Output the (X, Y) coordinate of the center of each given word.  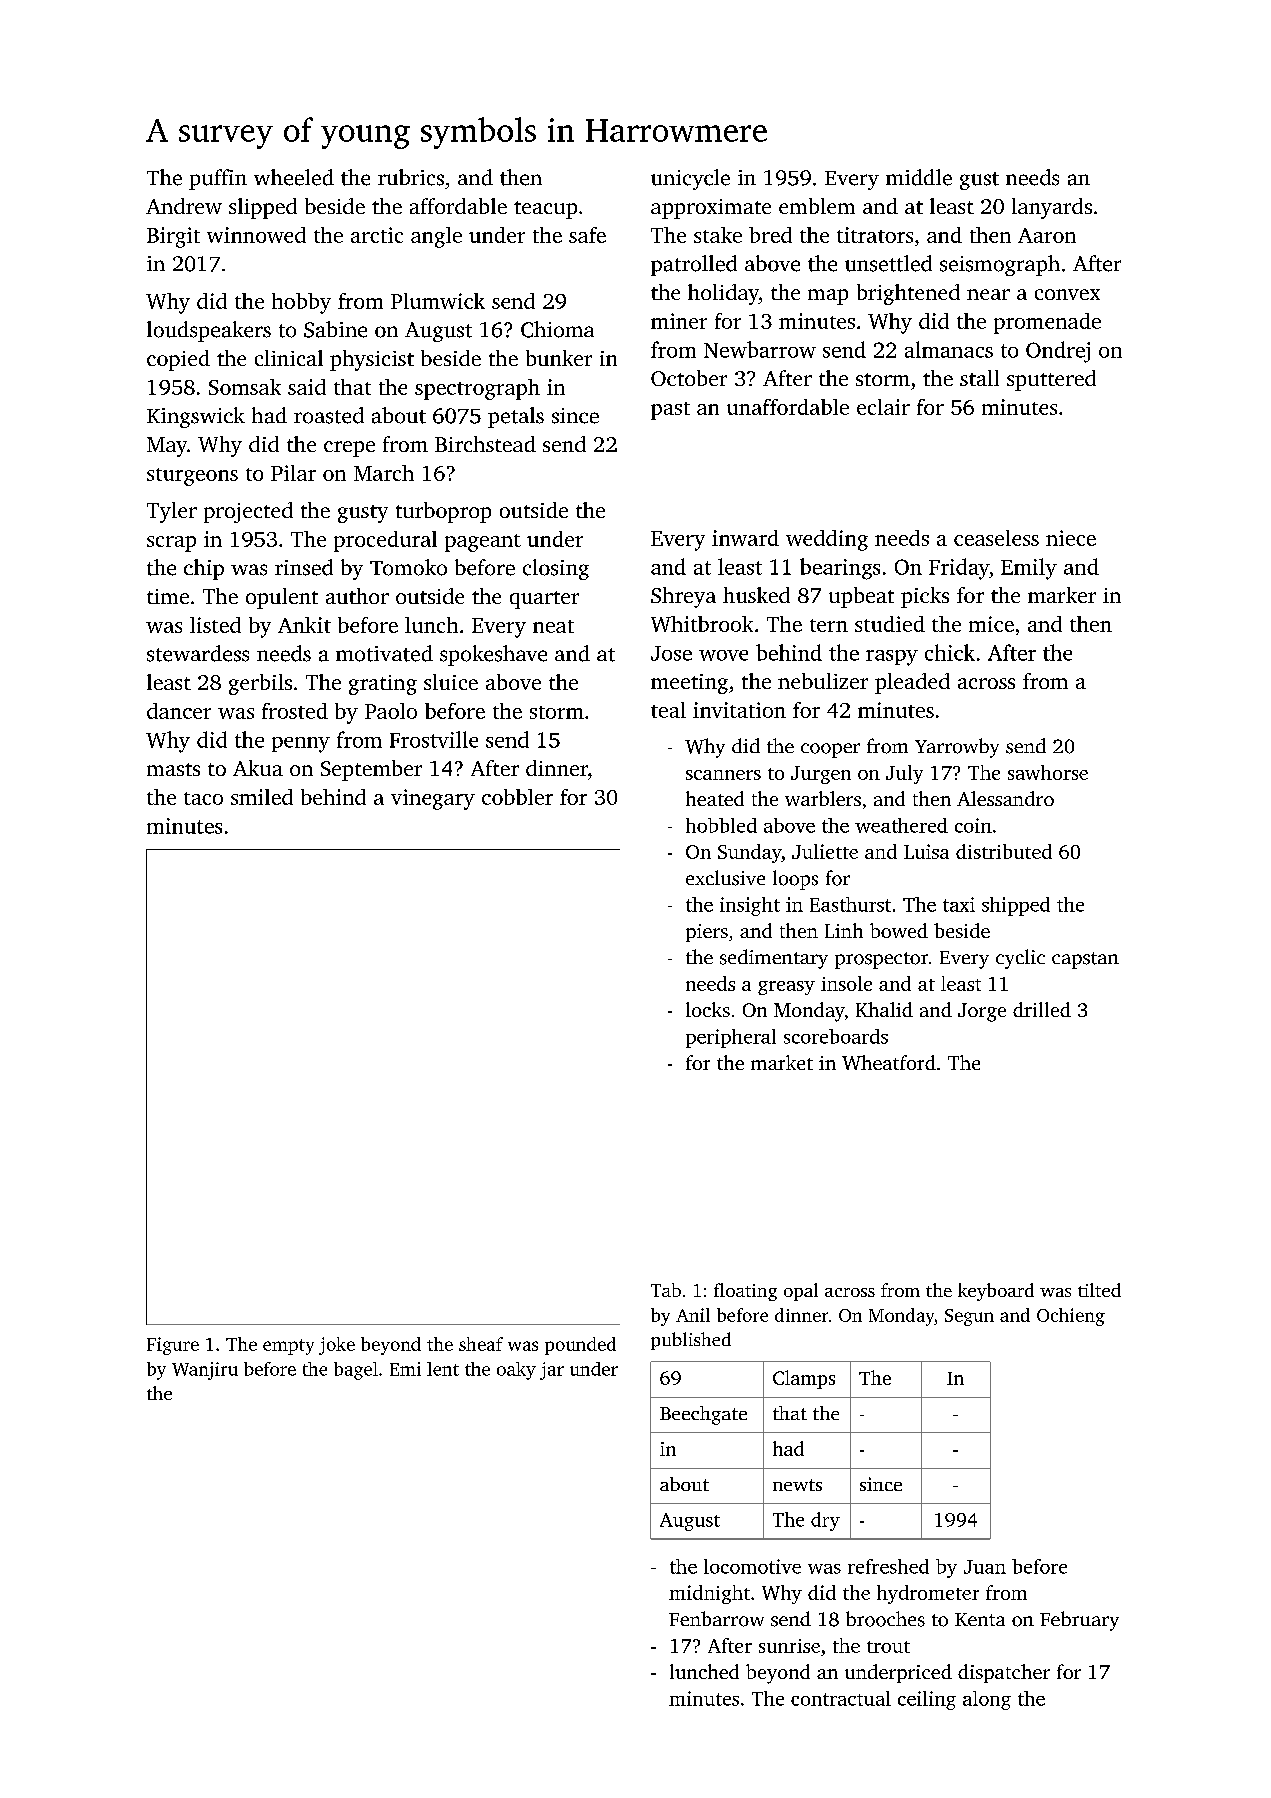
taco (203, 798)
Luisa (926, 851)
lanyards (1052, 208)
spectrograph (477, 389)
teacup (545, 210)
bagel (356, 1371)
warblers (823, 798)
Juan (985, 1567)
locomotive (752, 1566)
